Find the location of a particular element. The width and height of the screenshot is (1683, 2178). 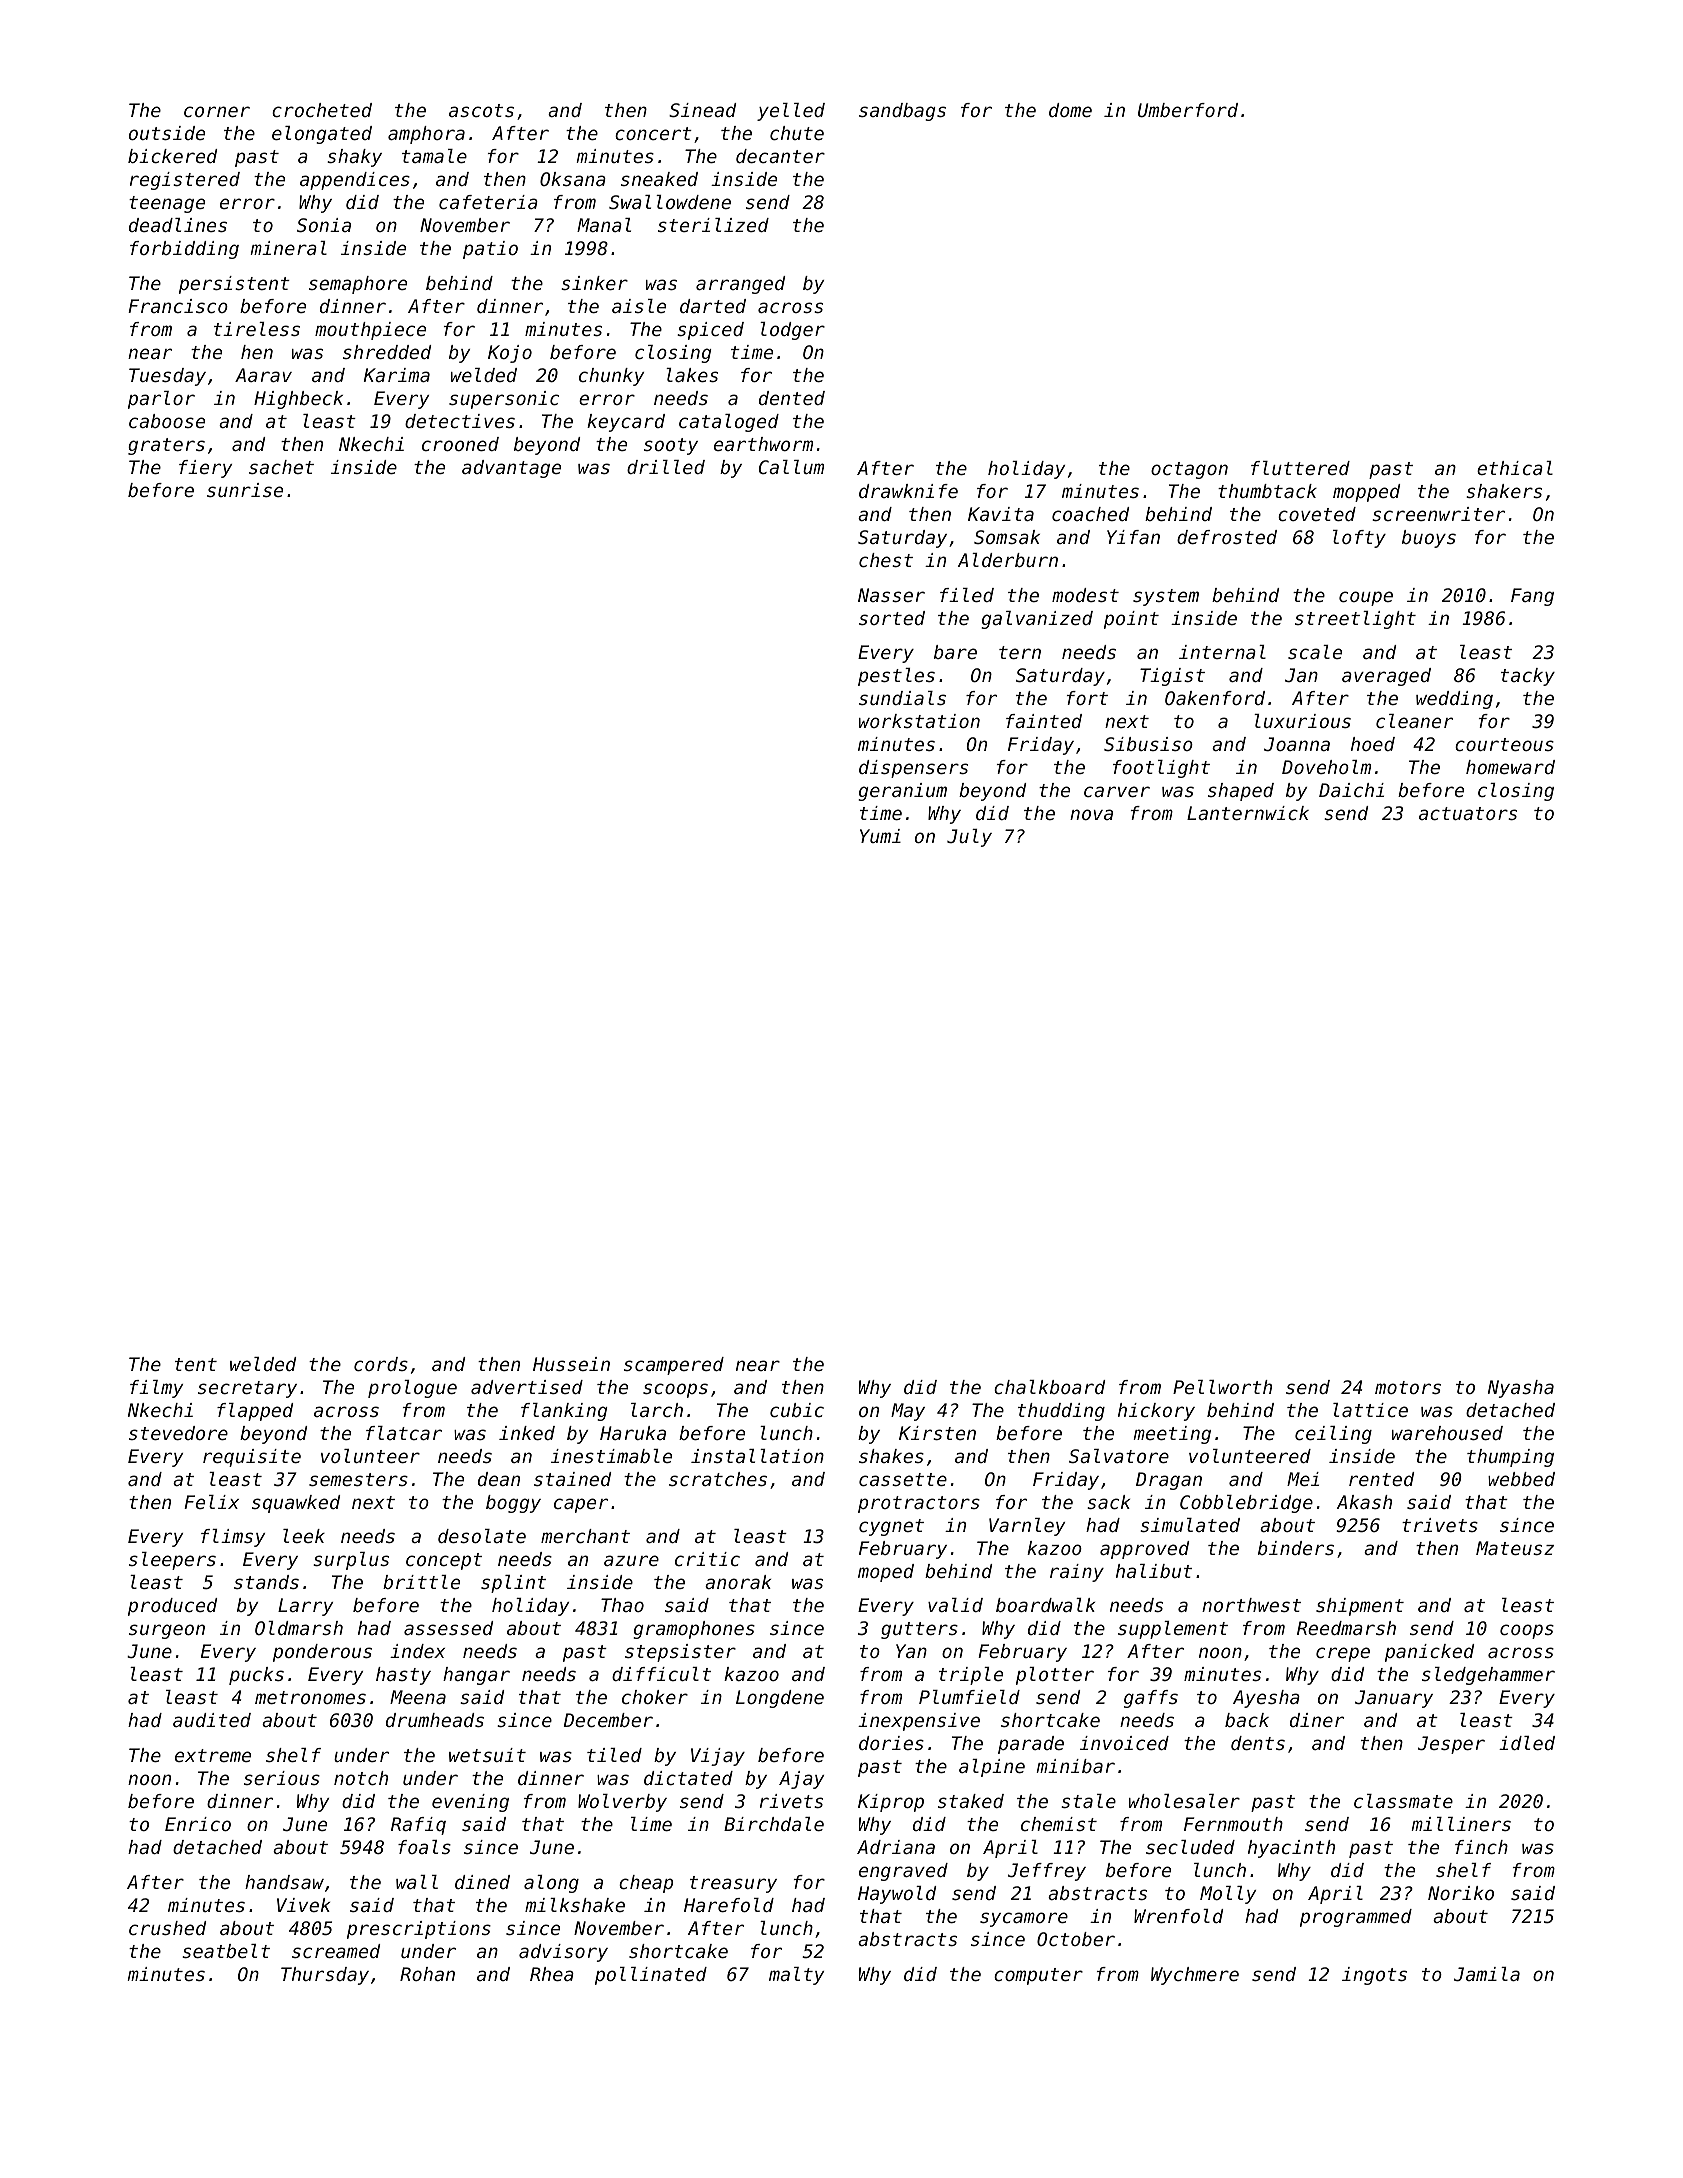

Umberford is located at coordinates (1188, 110).
